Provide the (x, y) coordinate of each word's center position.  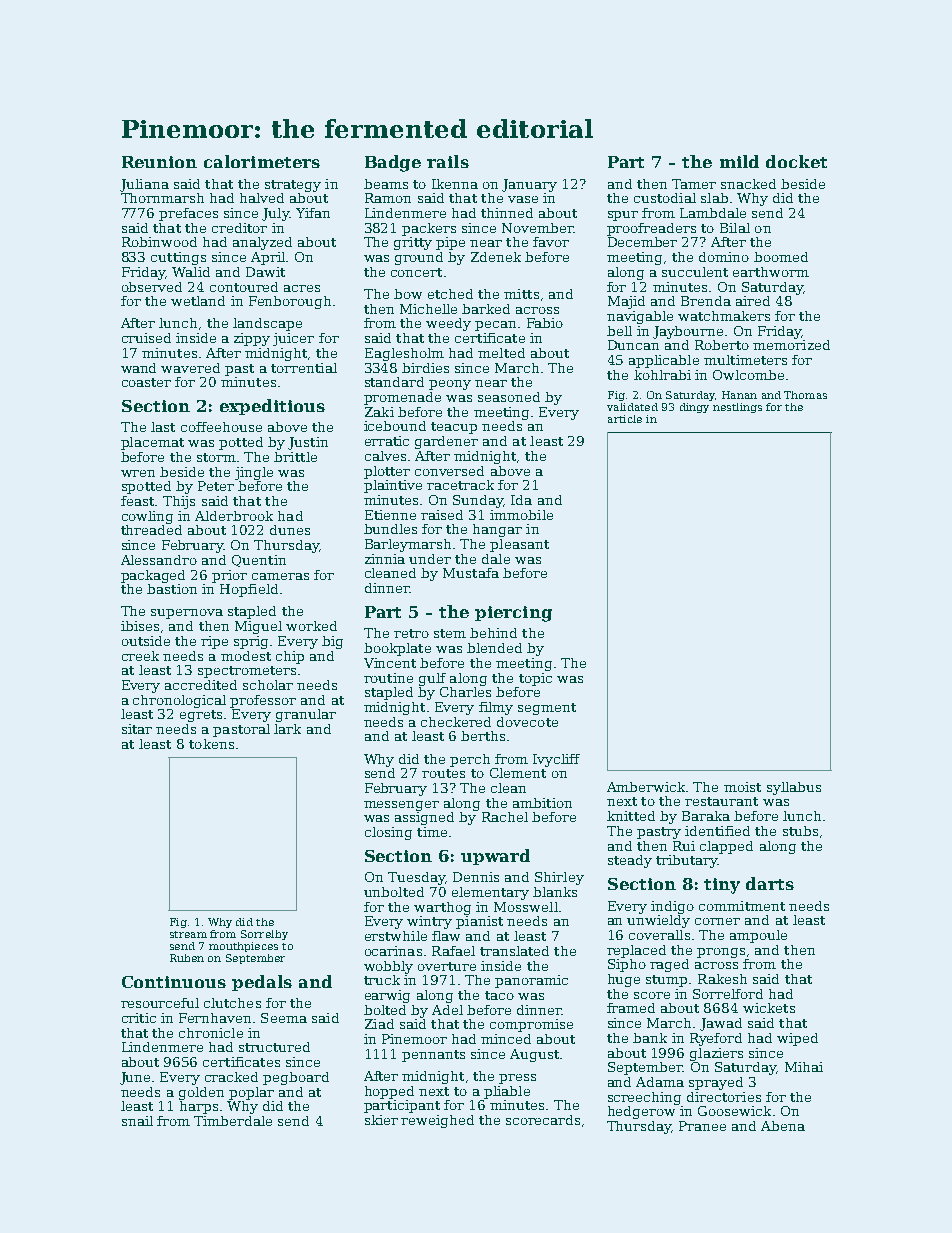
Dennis (476, 877)
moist (742, 787)
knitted (631, 816)
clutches (232, 1003)
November (537, 228)
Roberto (722, 345)
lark (287, 729)
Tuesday (416, 878)
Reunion (159, 162)
